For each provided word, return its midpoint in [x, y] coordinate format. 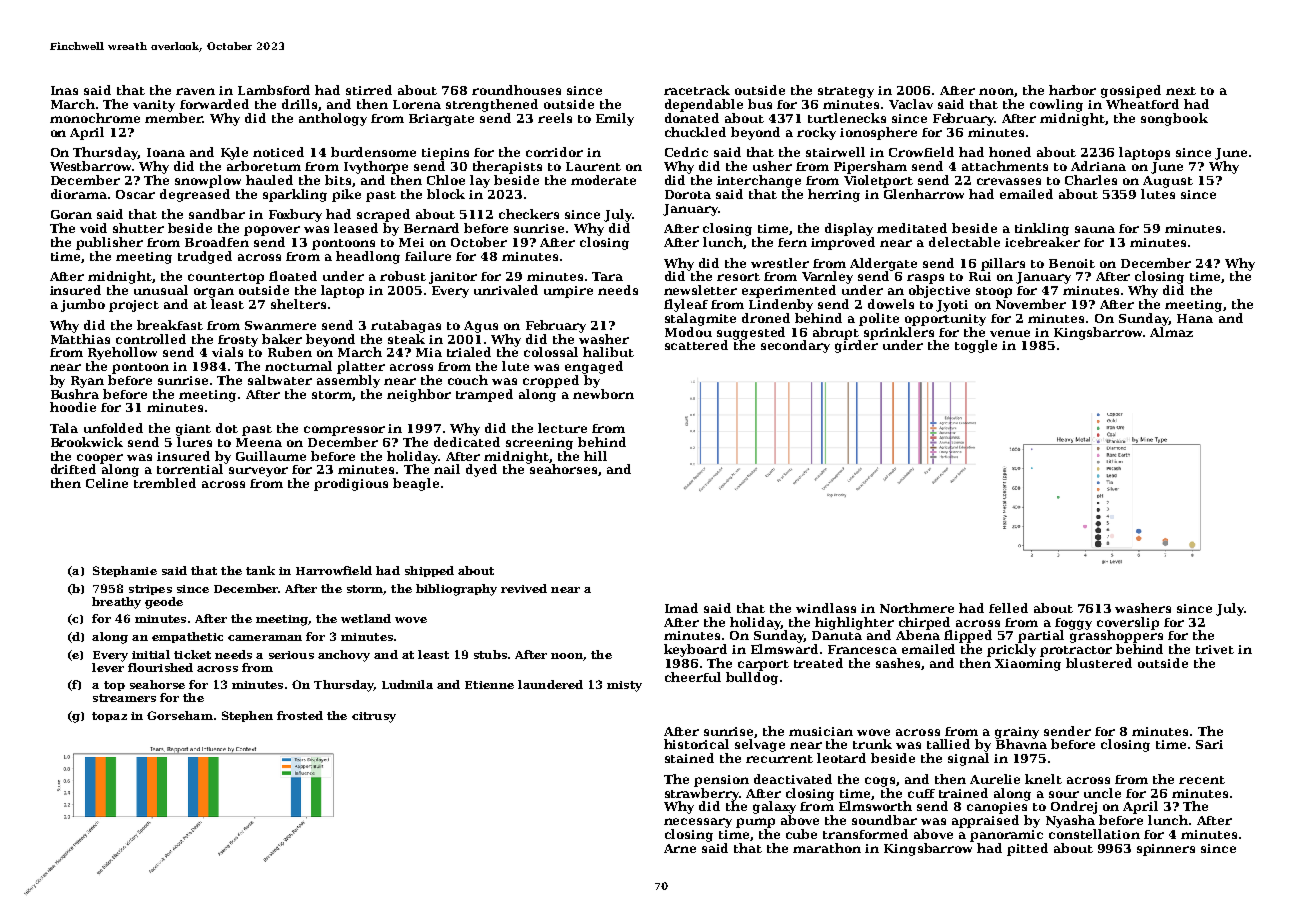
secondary [795, 346]
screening [539, 444]
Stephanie [125, 571]
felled [1008, 608]
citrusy [374, 717]
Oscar [135, 194]
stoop [994, 292]
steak [406, 339]
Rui [980, 276]
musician [821, 731]
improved [843, 243]
